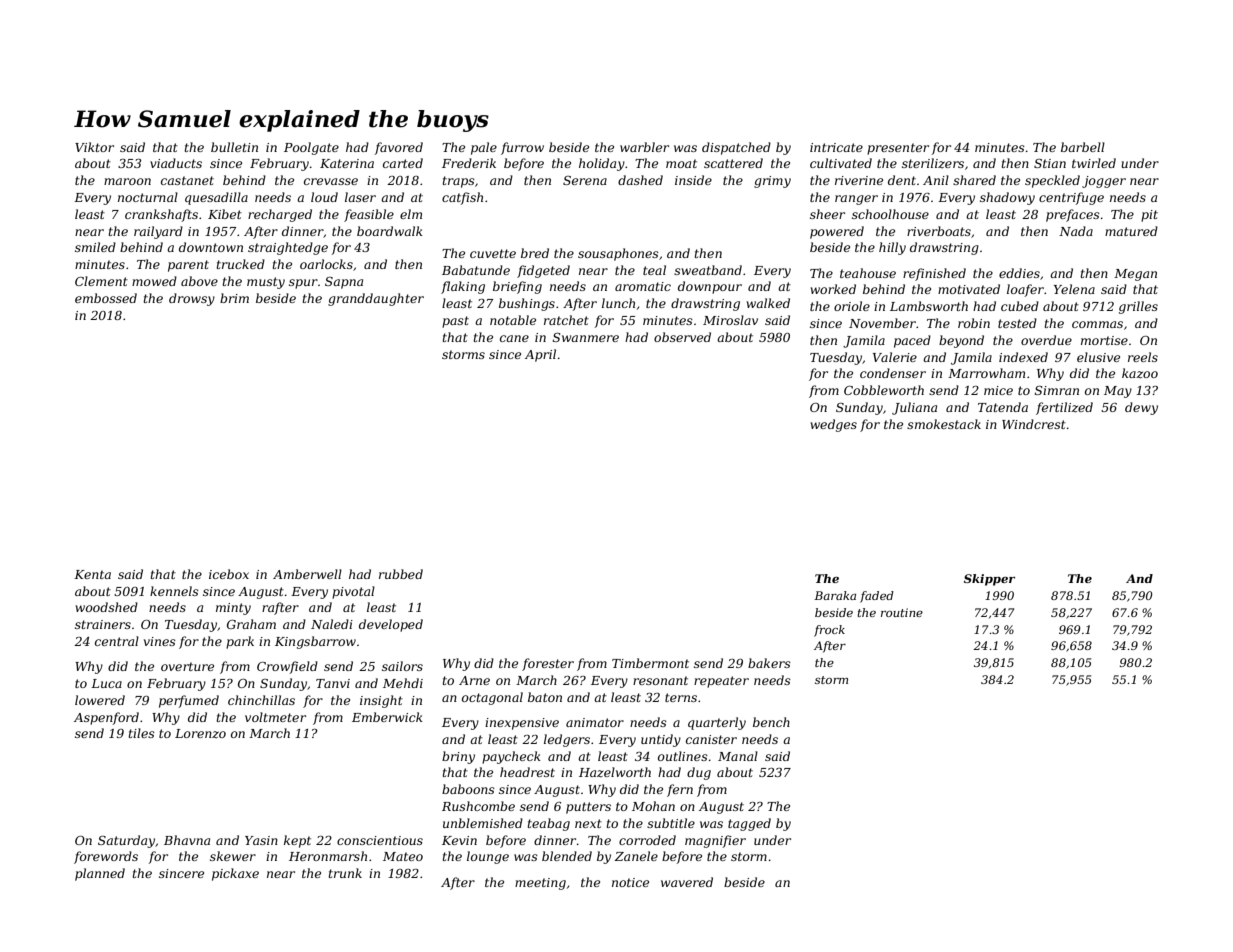 This screenshot has height=952, width=1233. What do you see at coordinates (1083, 147) in the screenshot?
I see `barbell` at bounding box center [1083, 147].
